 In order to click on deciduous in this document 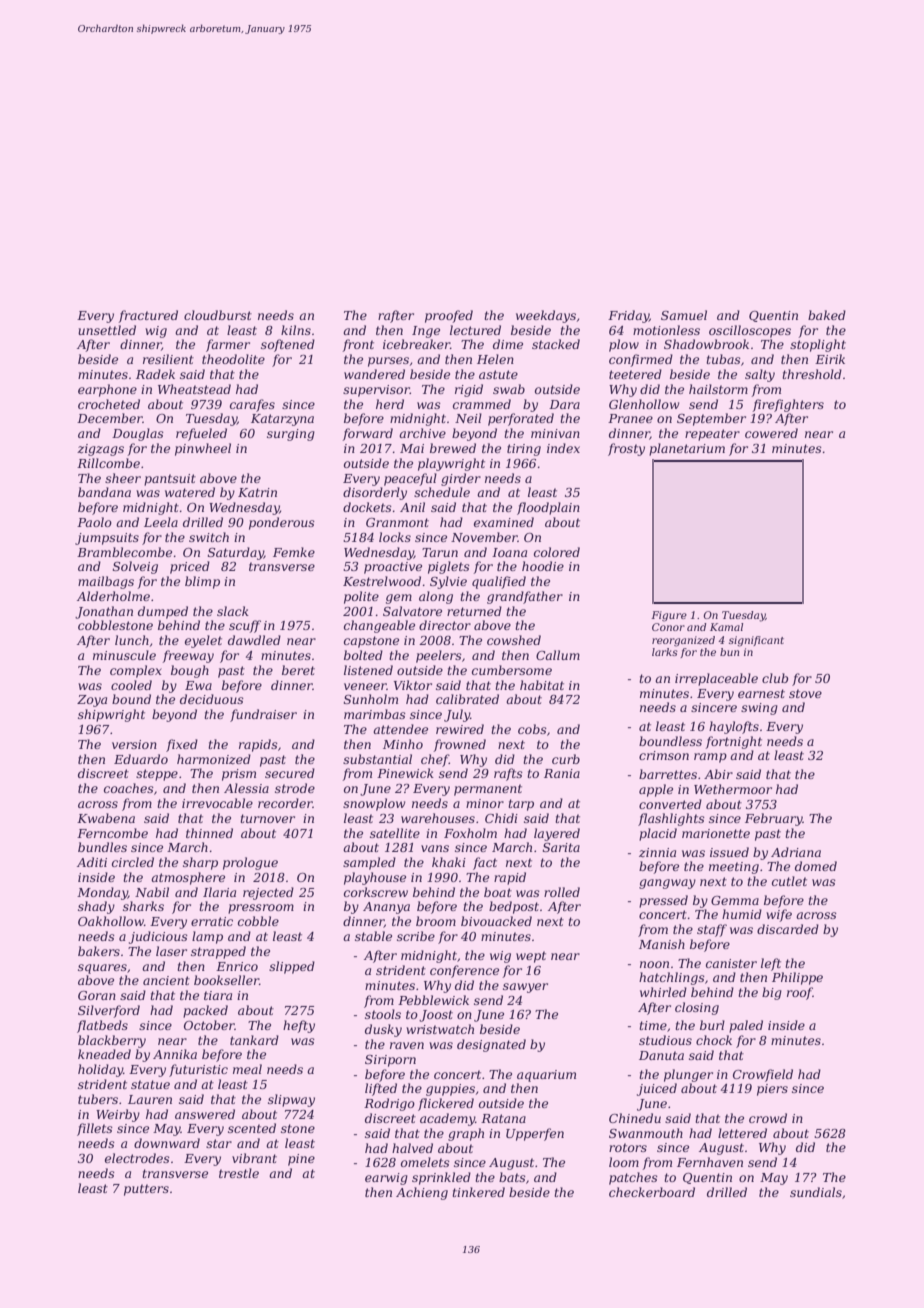, I will do `click(212, 699)`.
